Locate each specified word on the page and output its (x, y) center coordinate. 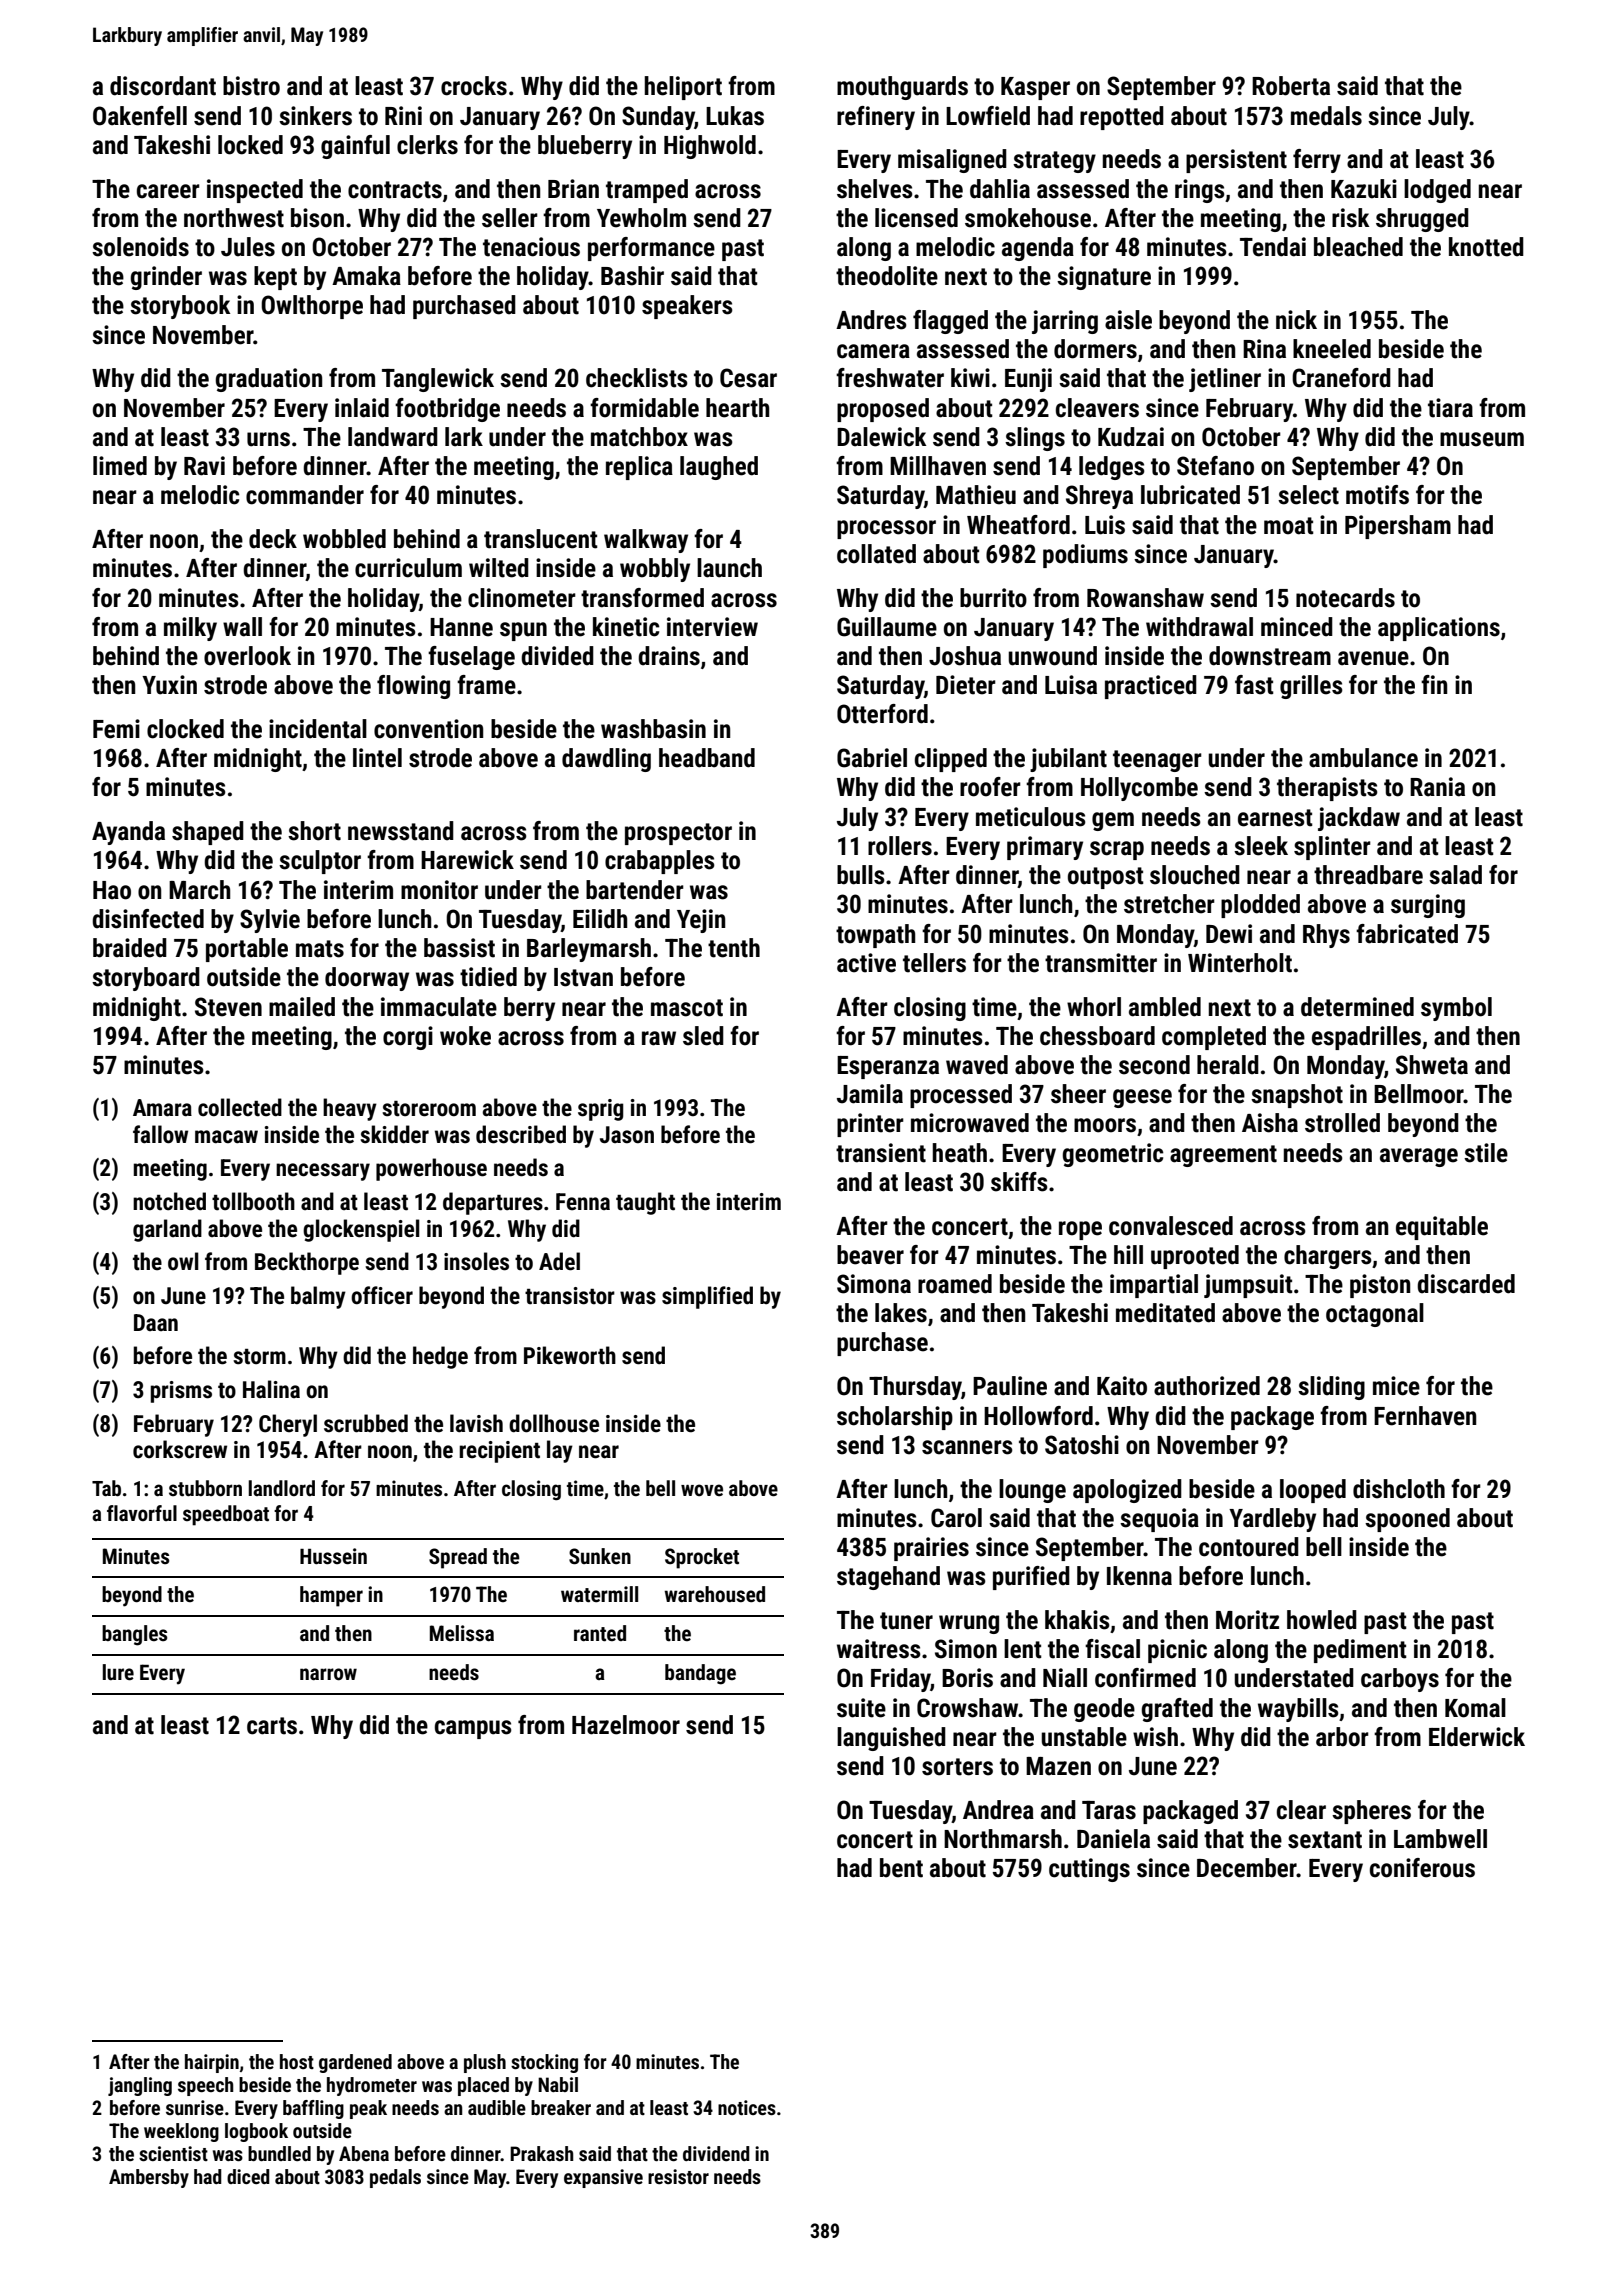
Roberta (1291, 86)
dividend (716, 2153)
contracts (395, 190)
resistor (678, 2176)
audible (497, 2107)
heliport (683, 88)
